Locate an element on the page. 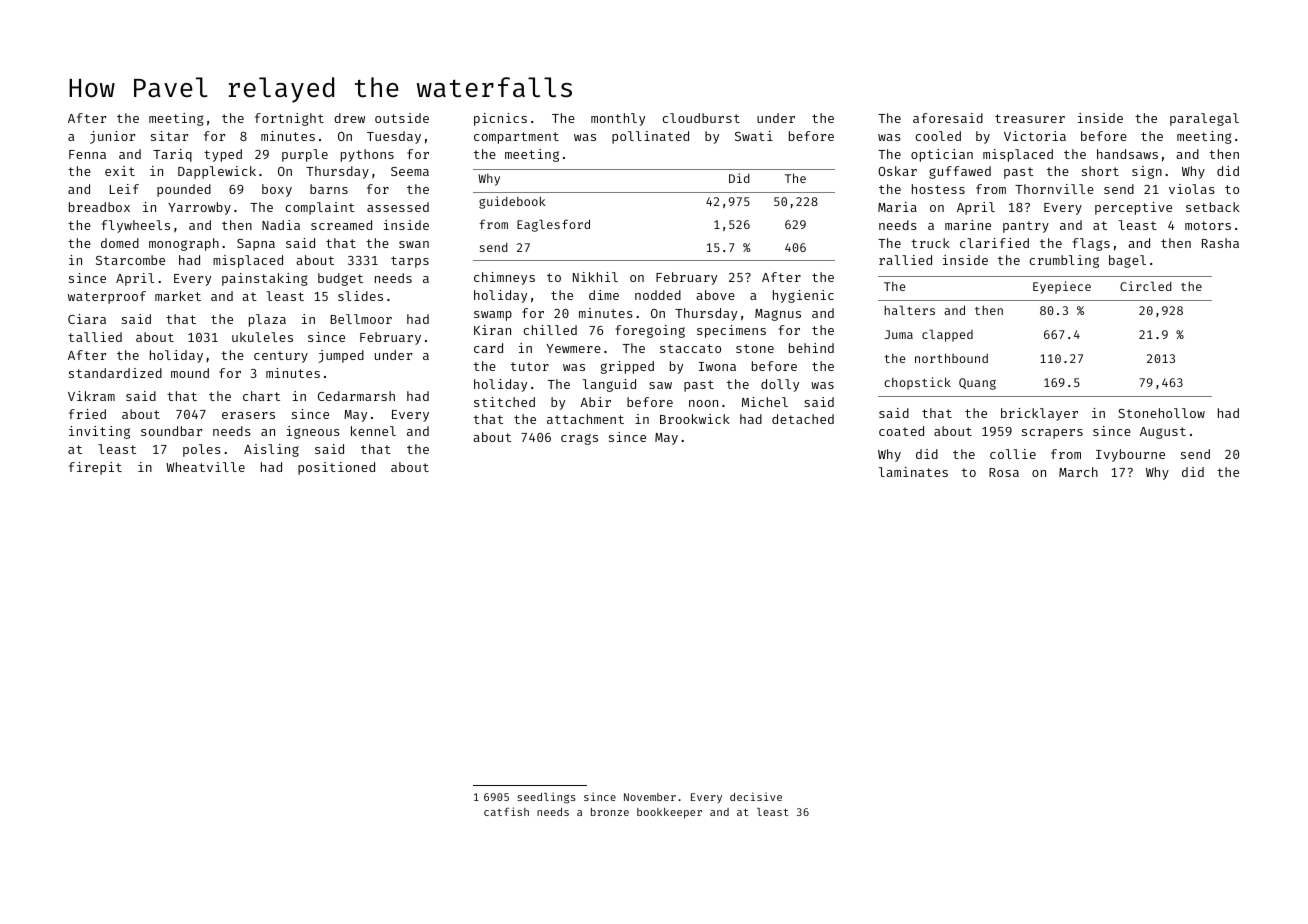  clapped is located at coordinates (947, 335).
